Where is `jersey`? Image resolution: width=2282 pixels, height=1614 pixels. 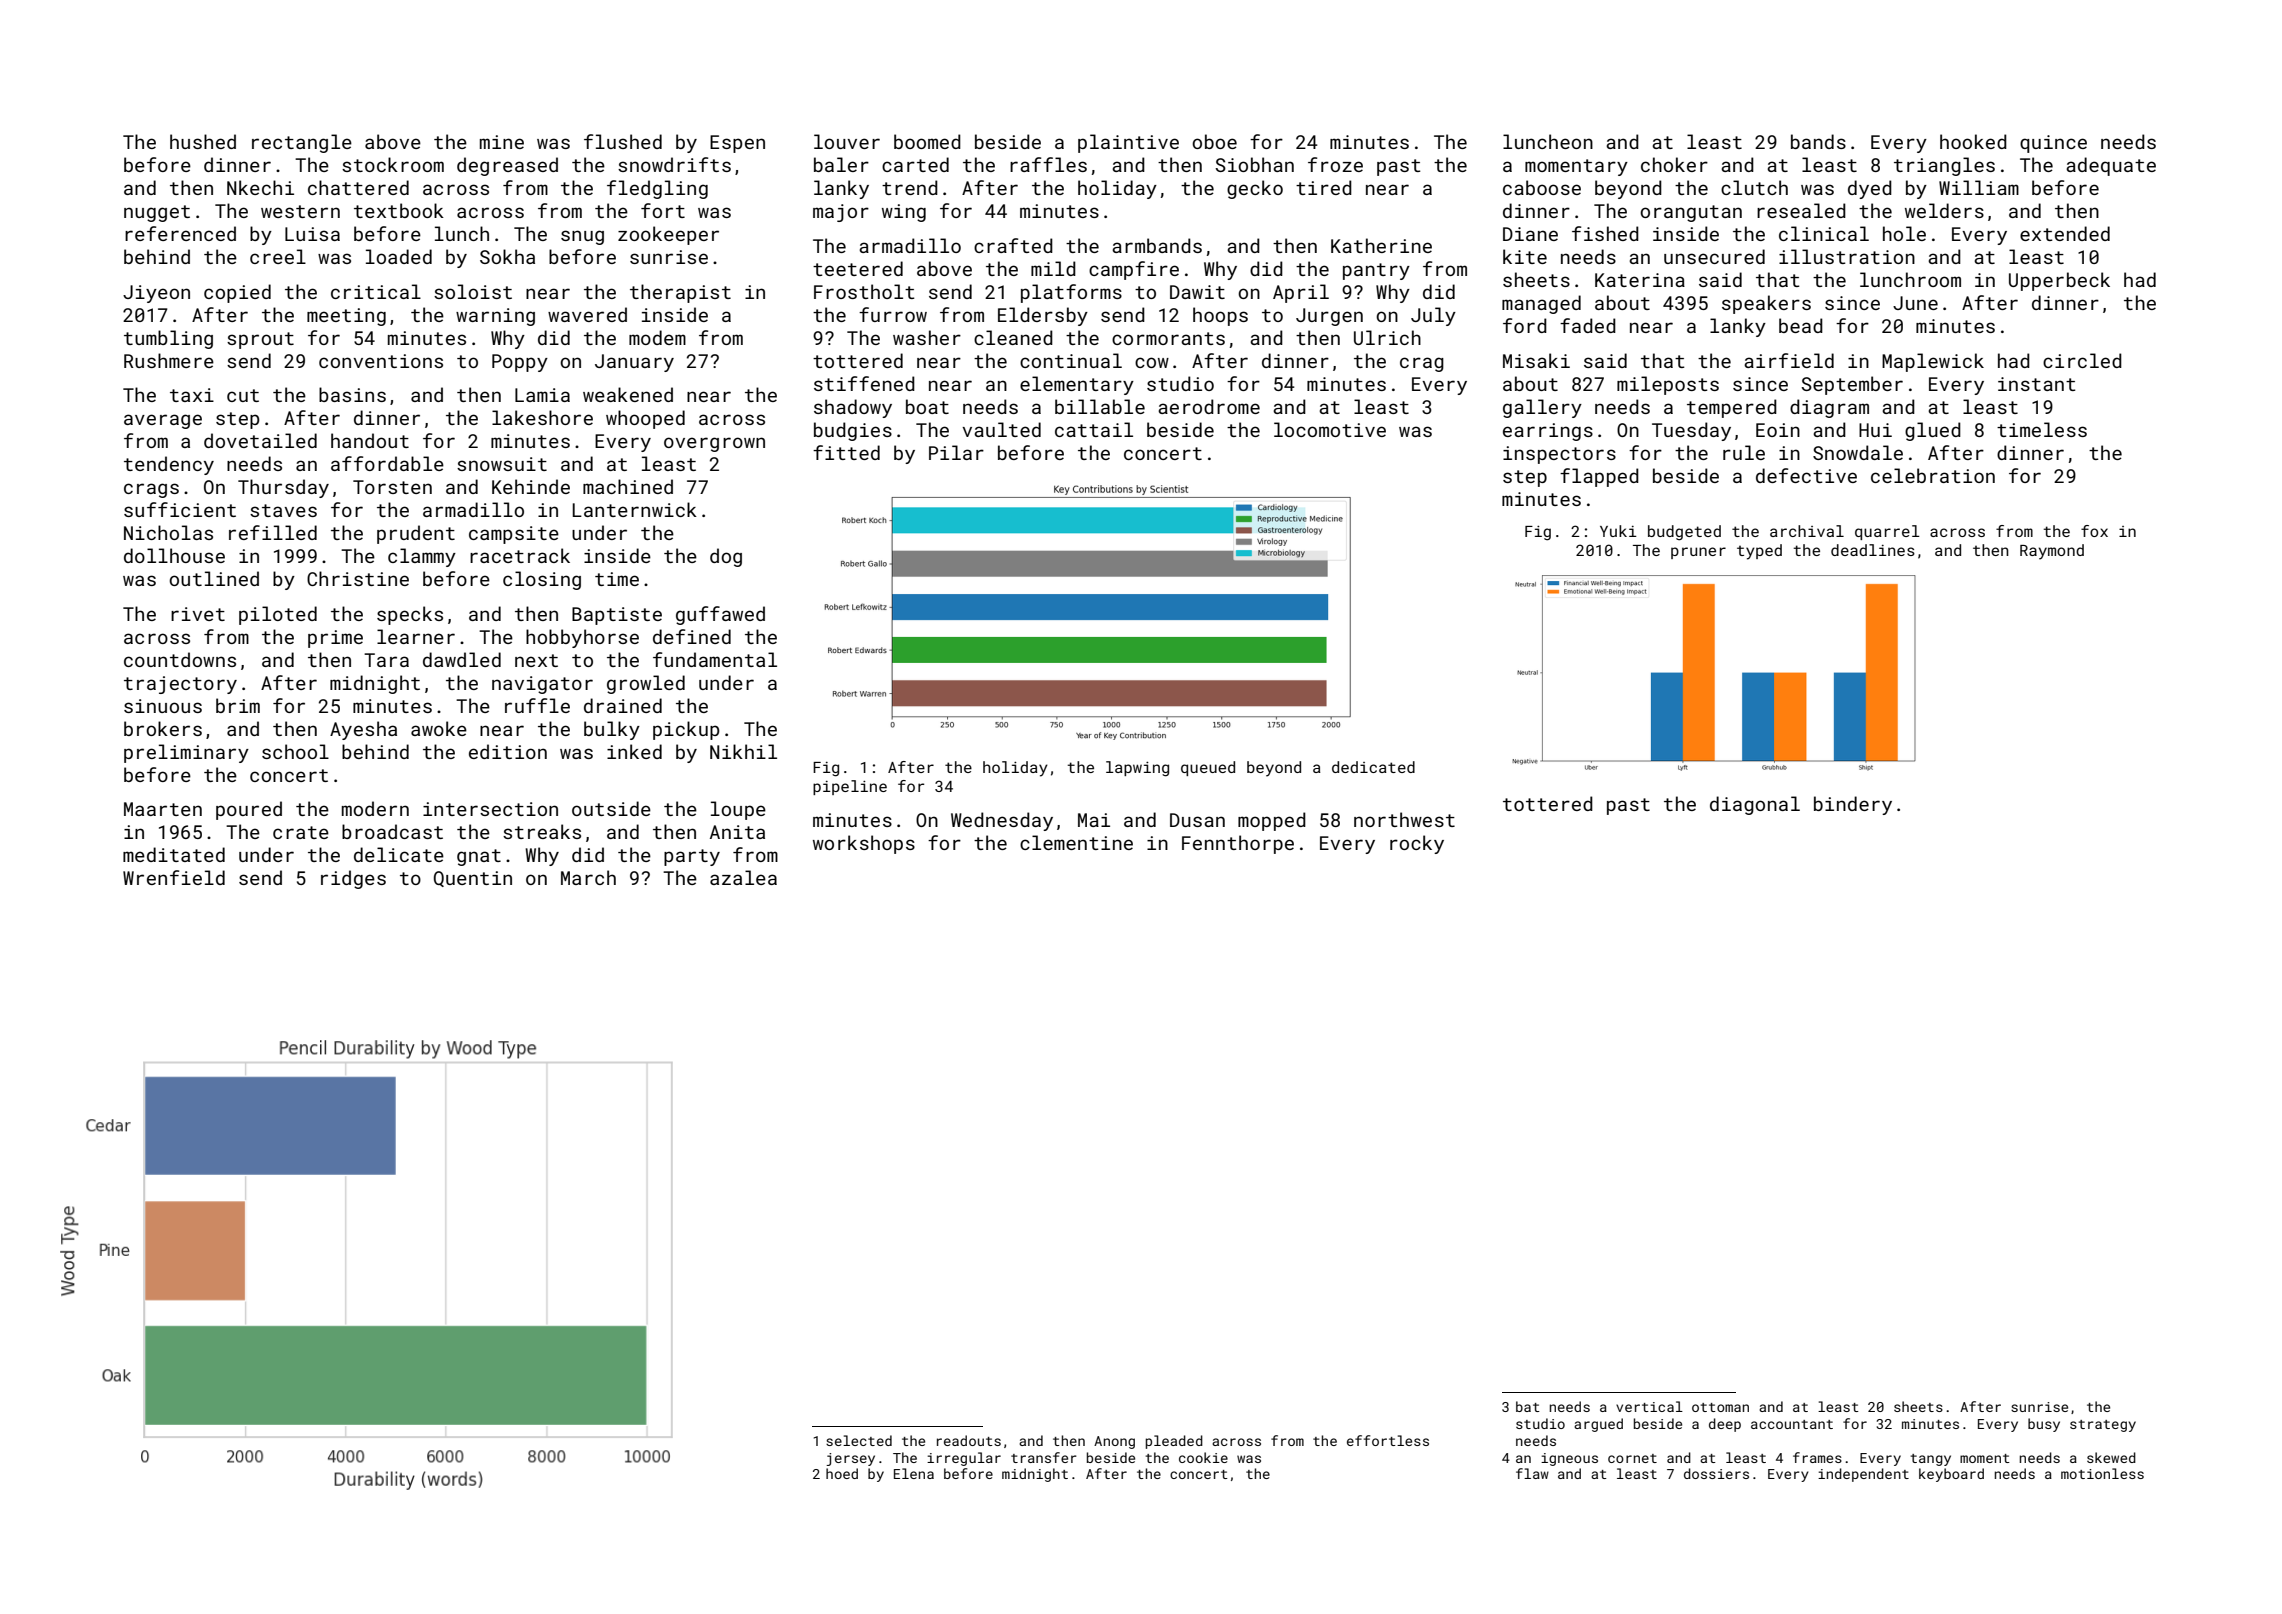 jersey is located at coordinates (850, 1459).
